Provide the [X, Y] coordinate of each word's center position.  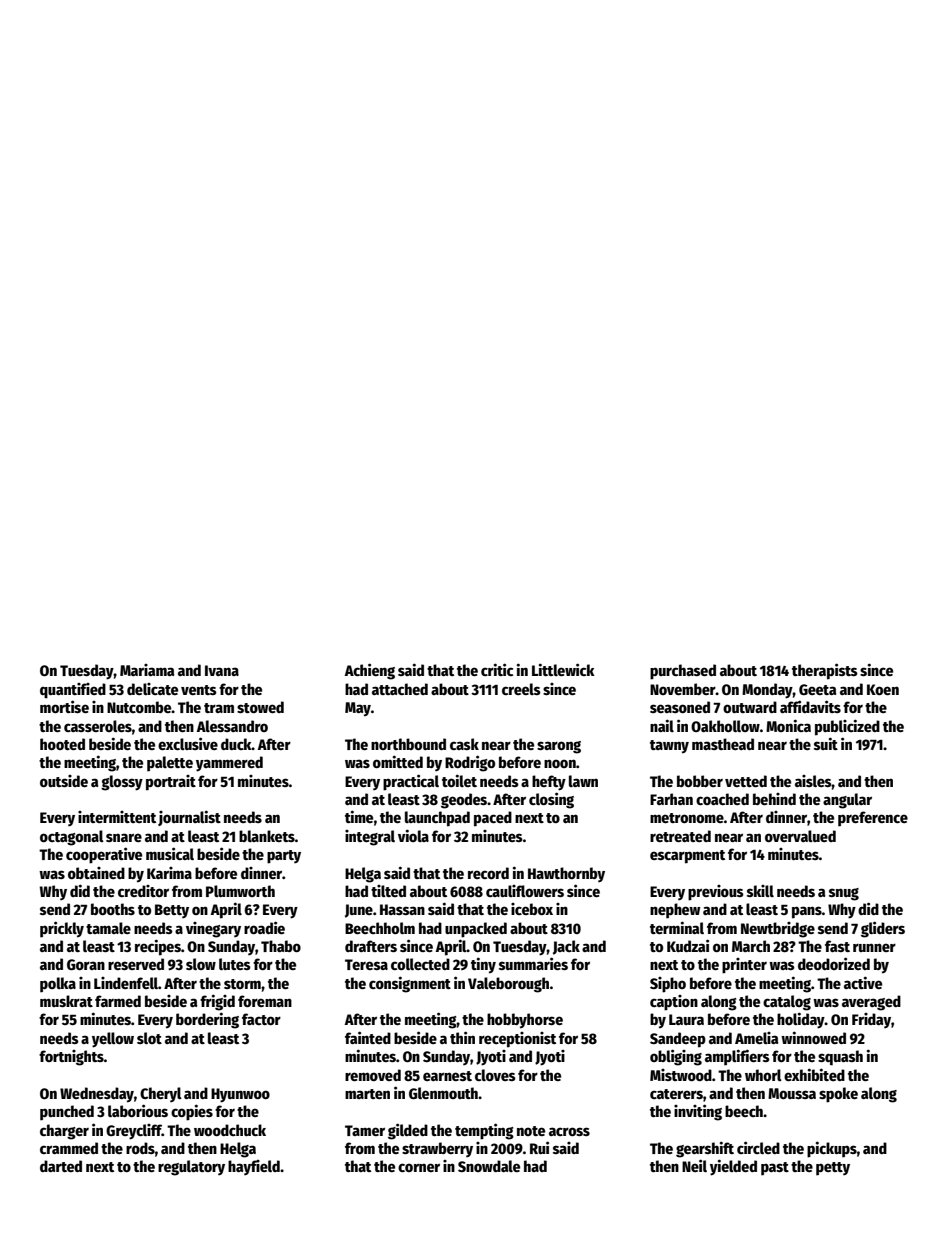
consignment [410, 984]
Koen [883, 689]
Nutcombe [139, 707]
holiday [801, 1020]
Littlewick [563, 669]
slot [149, 1038]
